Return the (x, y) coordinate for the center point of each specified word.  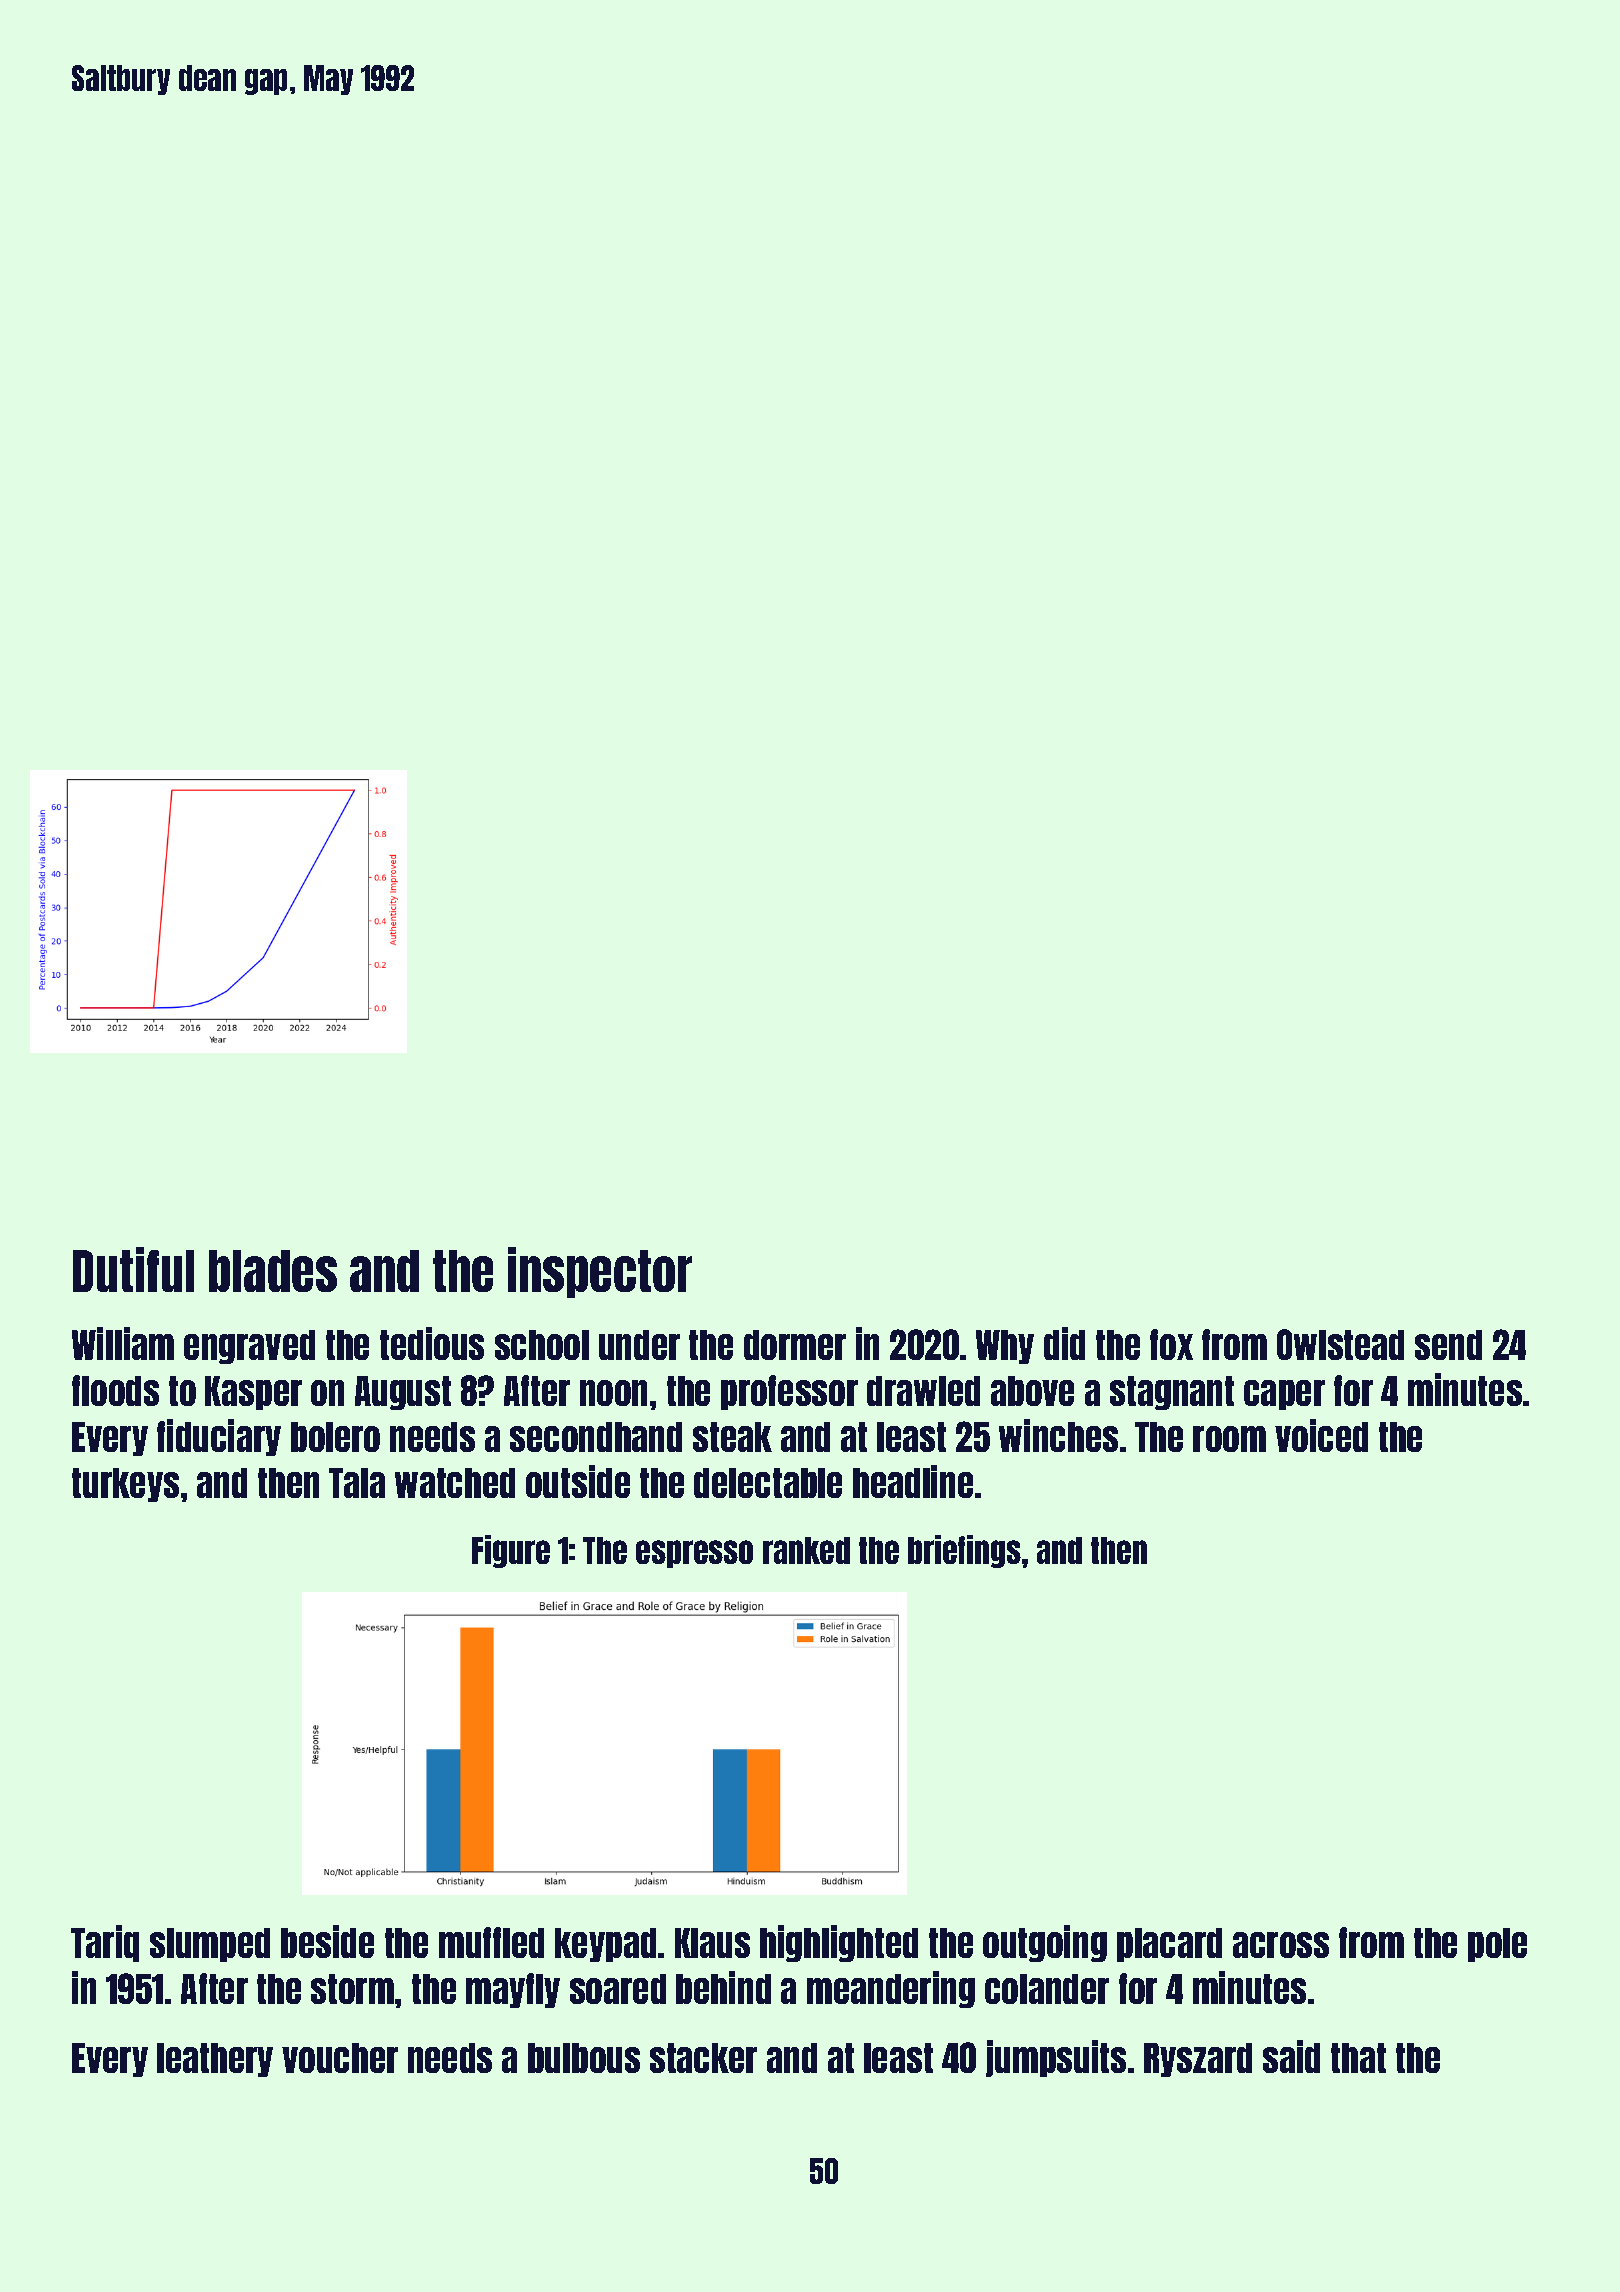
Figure (511, 1551)
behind (723, 1987)
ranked (806, 1550)
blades (273, 1271)
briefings (964, 1551)
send (1448, 1345)
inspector (600, 1272)
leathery (215, 2060)
